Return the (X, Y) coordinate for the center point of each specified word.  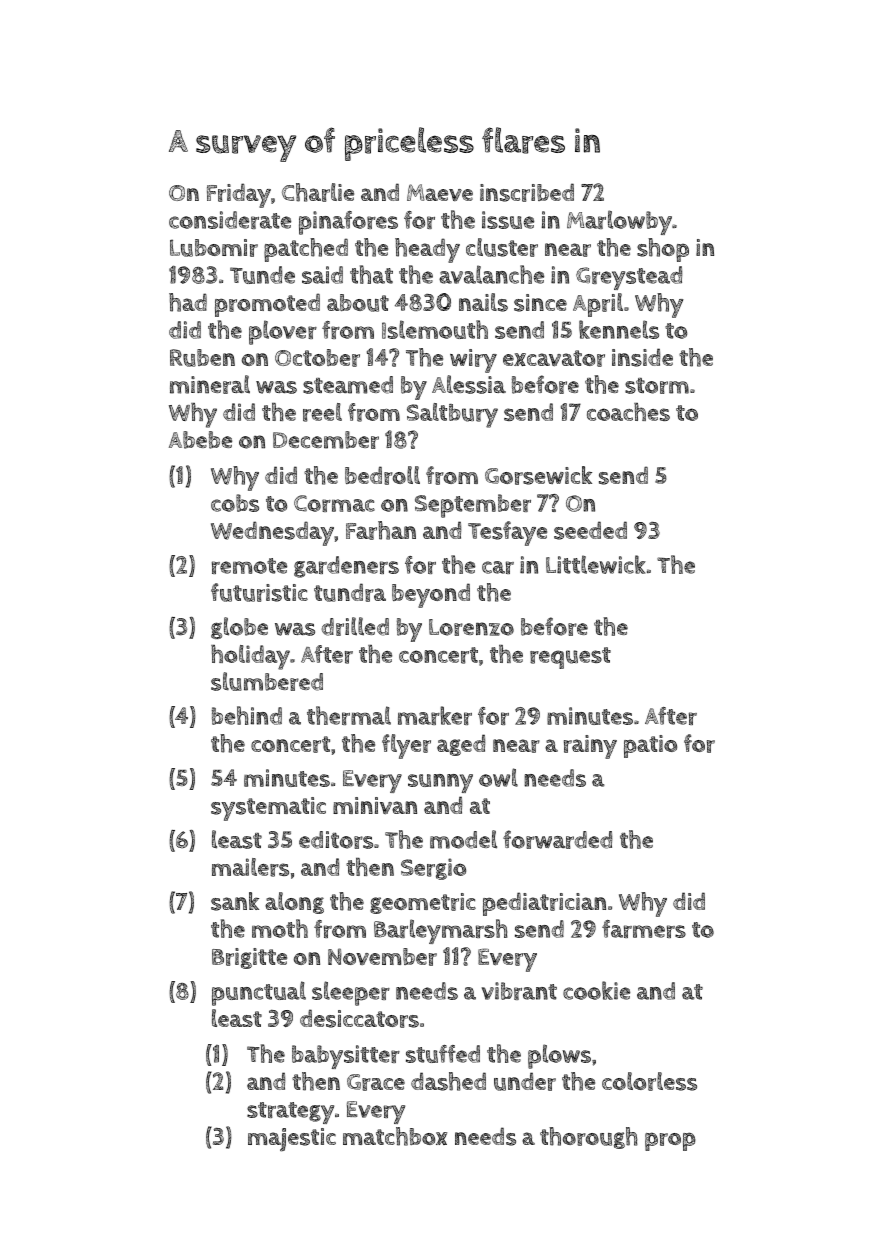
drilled (355, 626)
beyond (431, 595)
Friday (239, 195)
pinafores (348, 223)
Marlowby (619, 222)
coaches (628, 412)
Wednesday (272, 533)
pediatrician (544, 904)
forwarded (557, 839)
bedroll (382, 475)
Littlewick (596, 564)
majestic (292, 1140)
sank (235, 901)
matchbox (395, 1136)
